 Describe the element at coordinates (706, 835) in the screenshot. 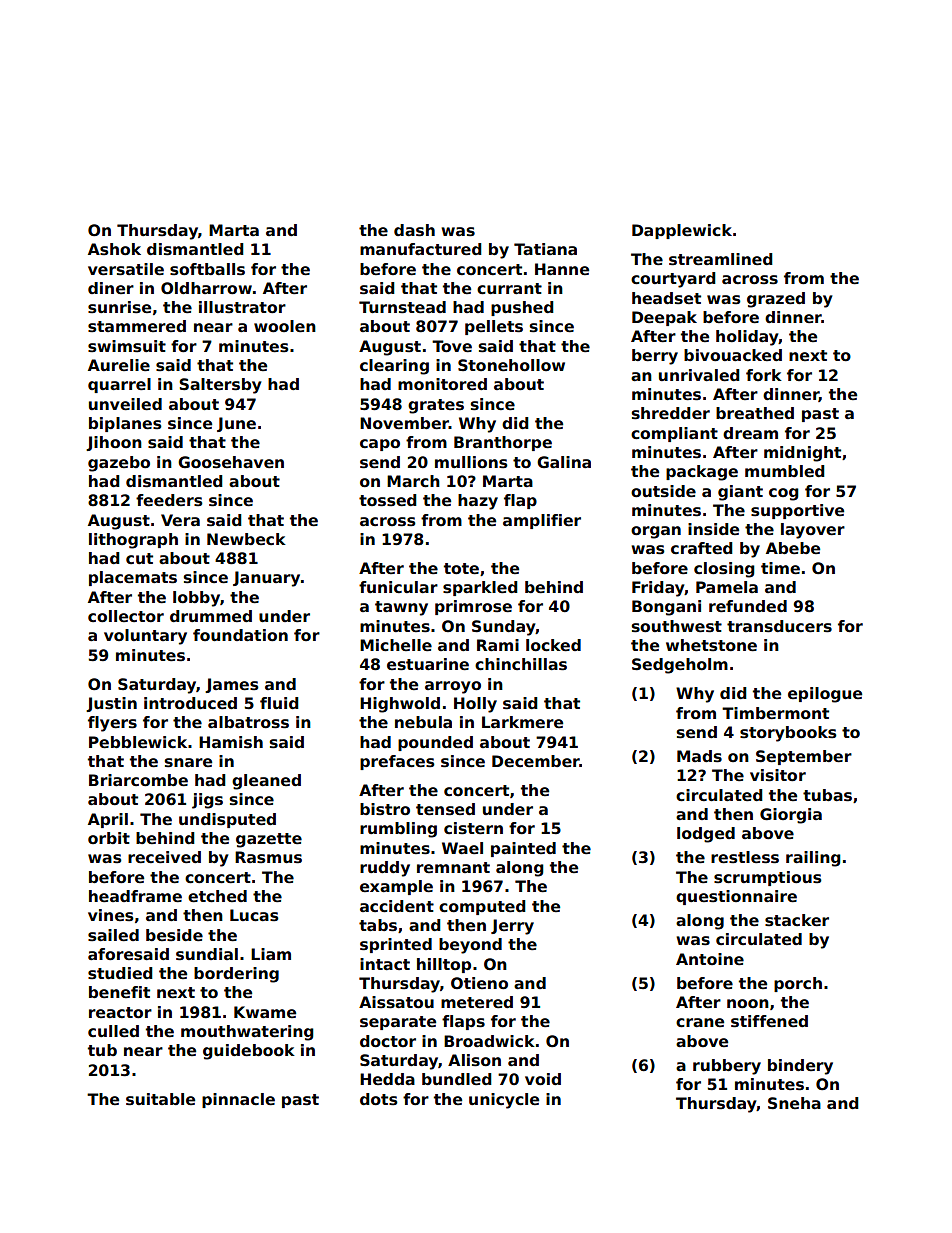

I see `lodged` at that location.
